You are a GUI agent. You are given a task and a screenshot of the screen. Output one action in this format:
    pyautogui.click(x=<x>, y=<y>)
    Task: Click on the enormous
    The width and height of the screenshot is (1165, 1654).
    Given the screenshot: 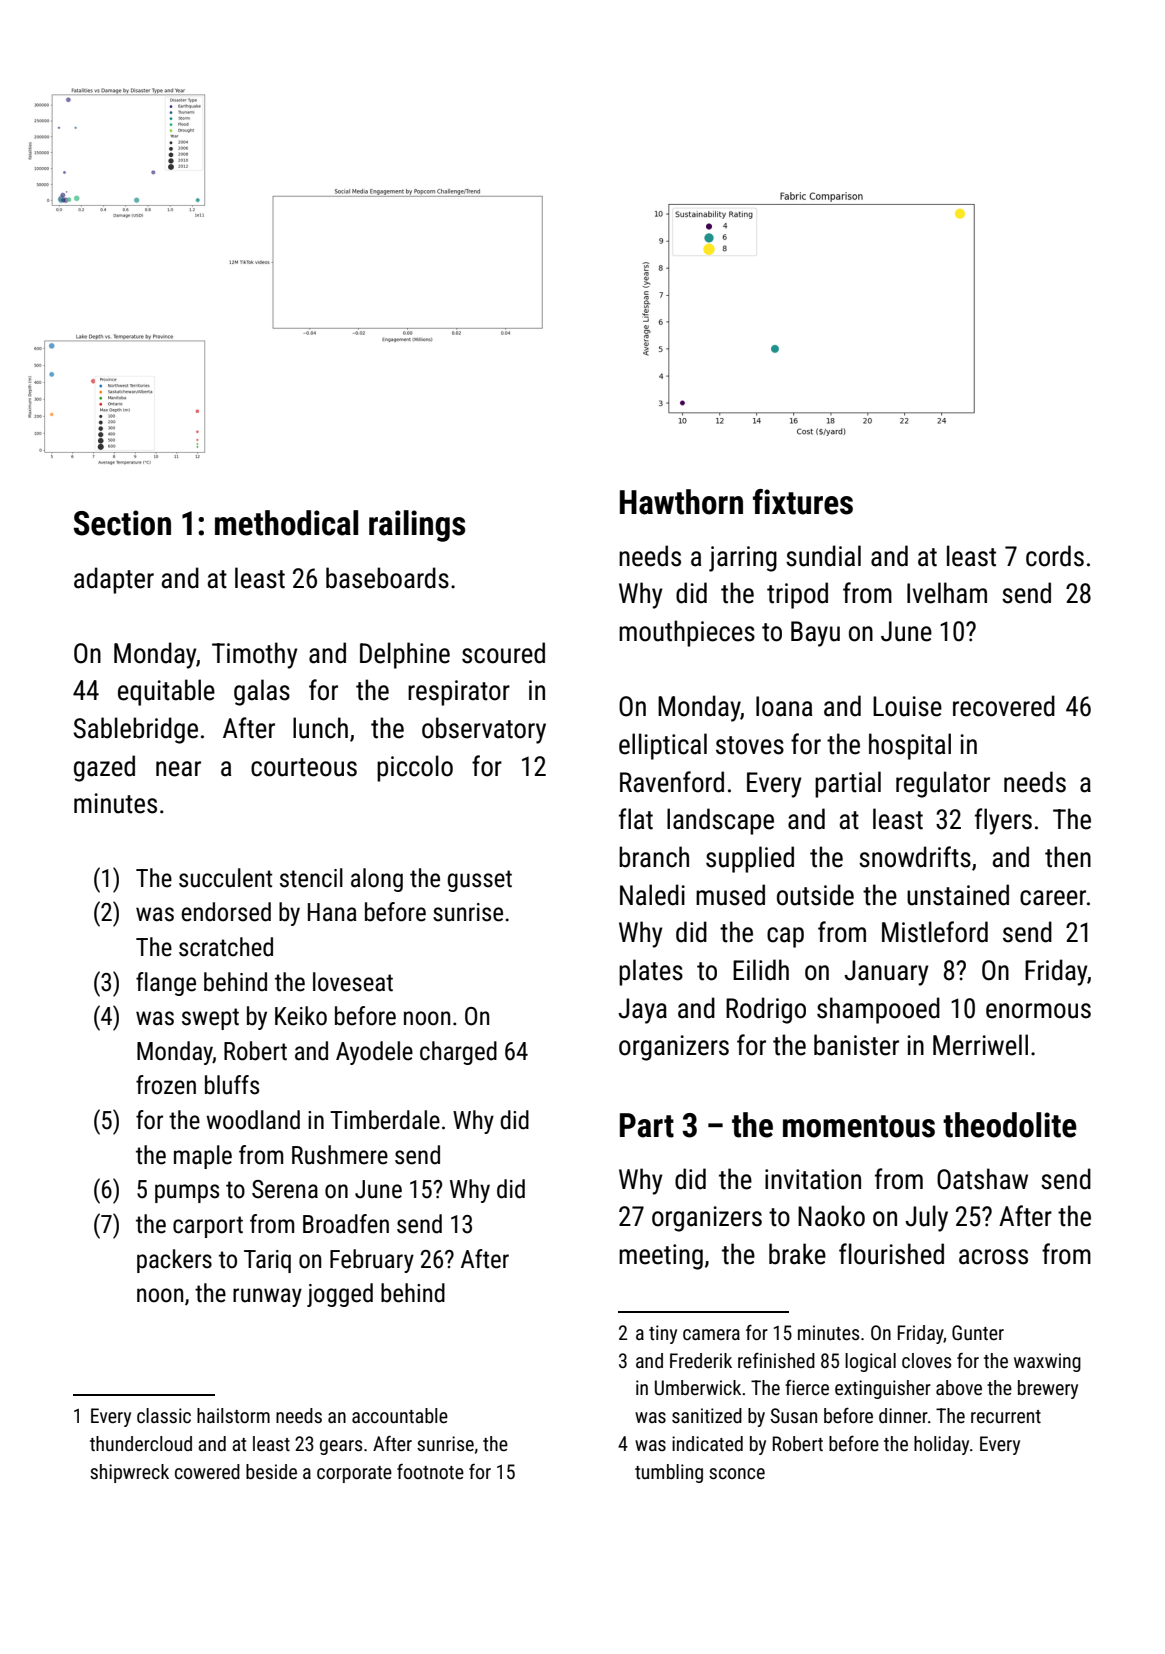 What is the action you would take?
    pyautogui.click(x=1038, y=1011)
